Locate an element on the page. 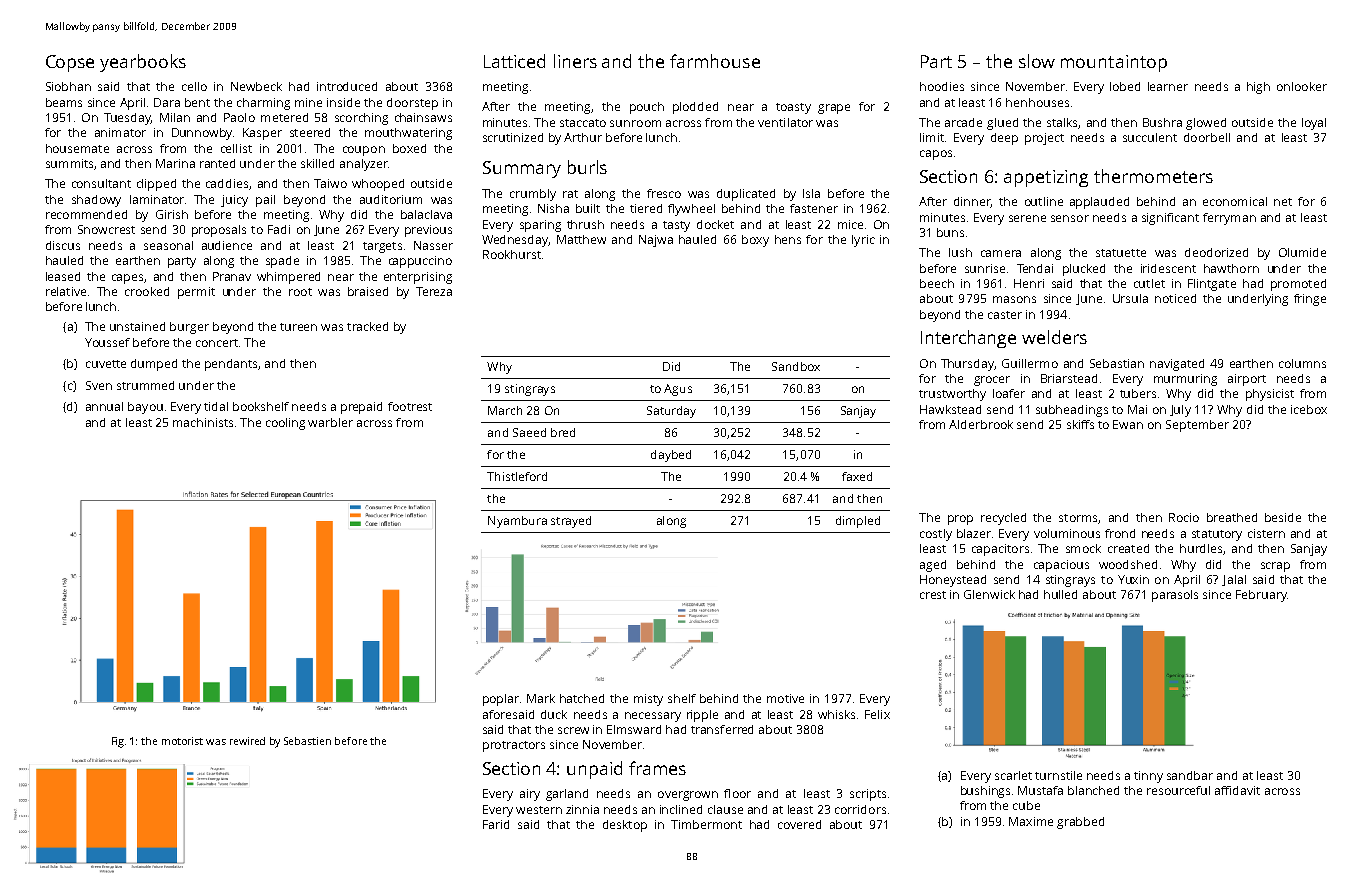  strayed is located at coordinates (571, 522).
